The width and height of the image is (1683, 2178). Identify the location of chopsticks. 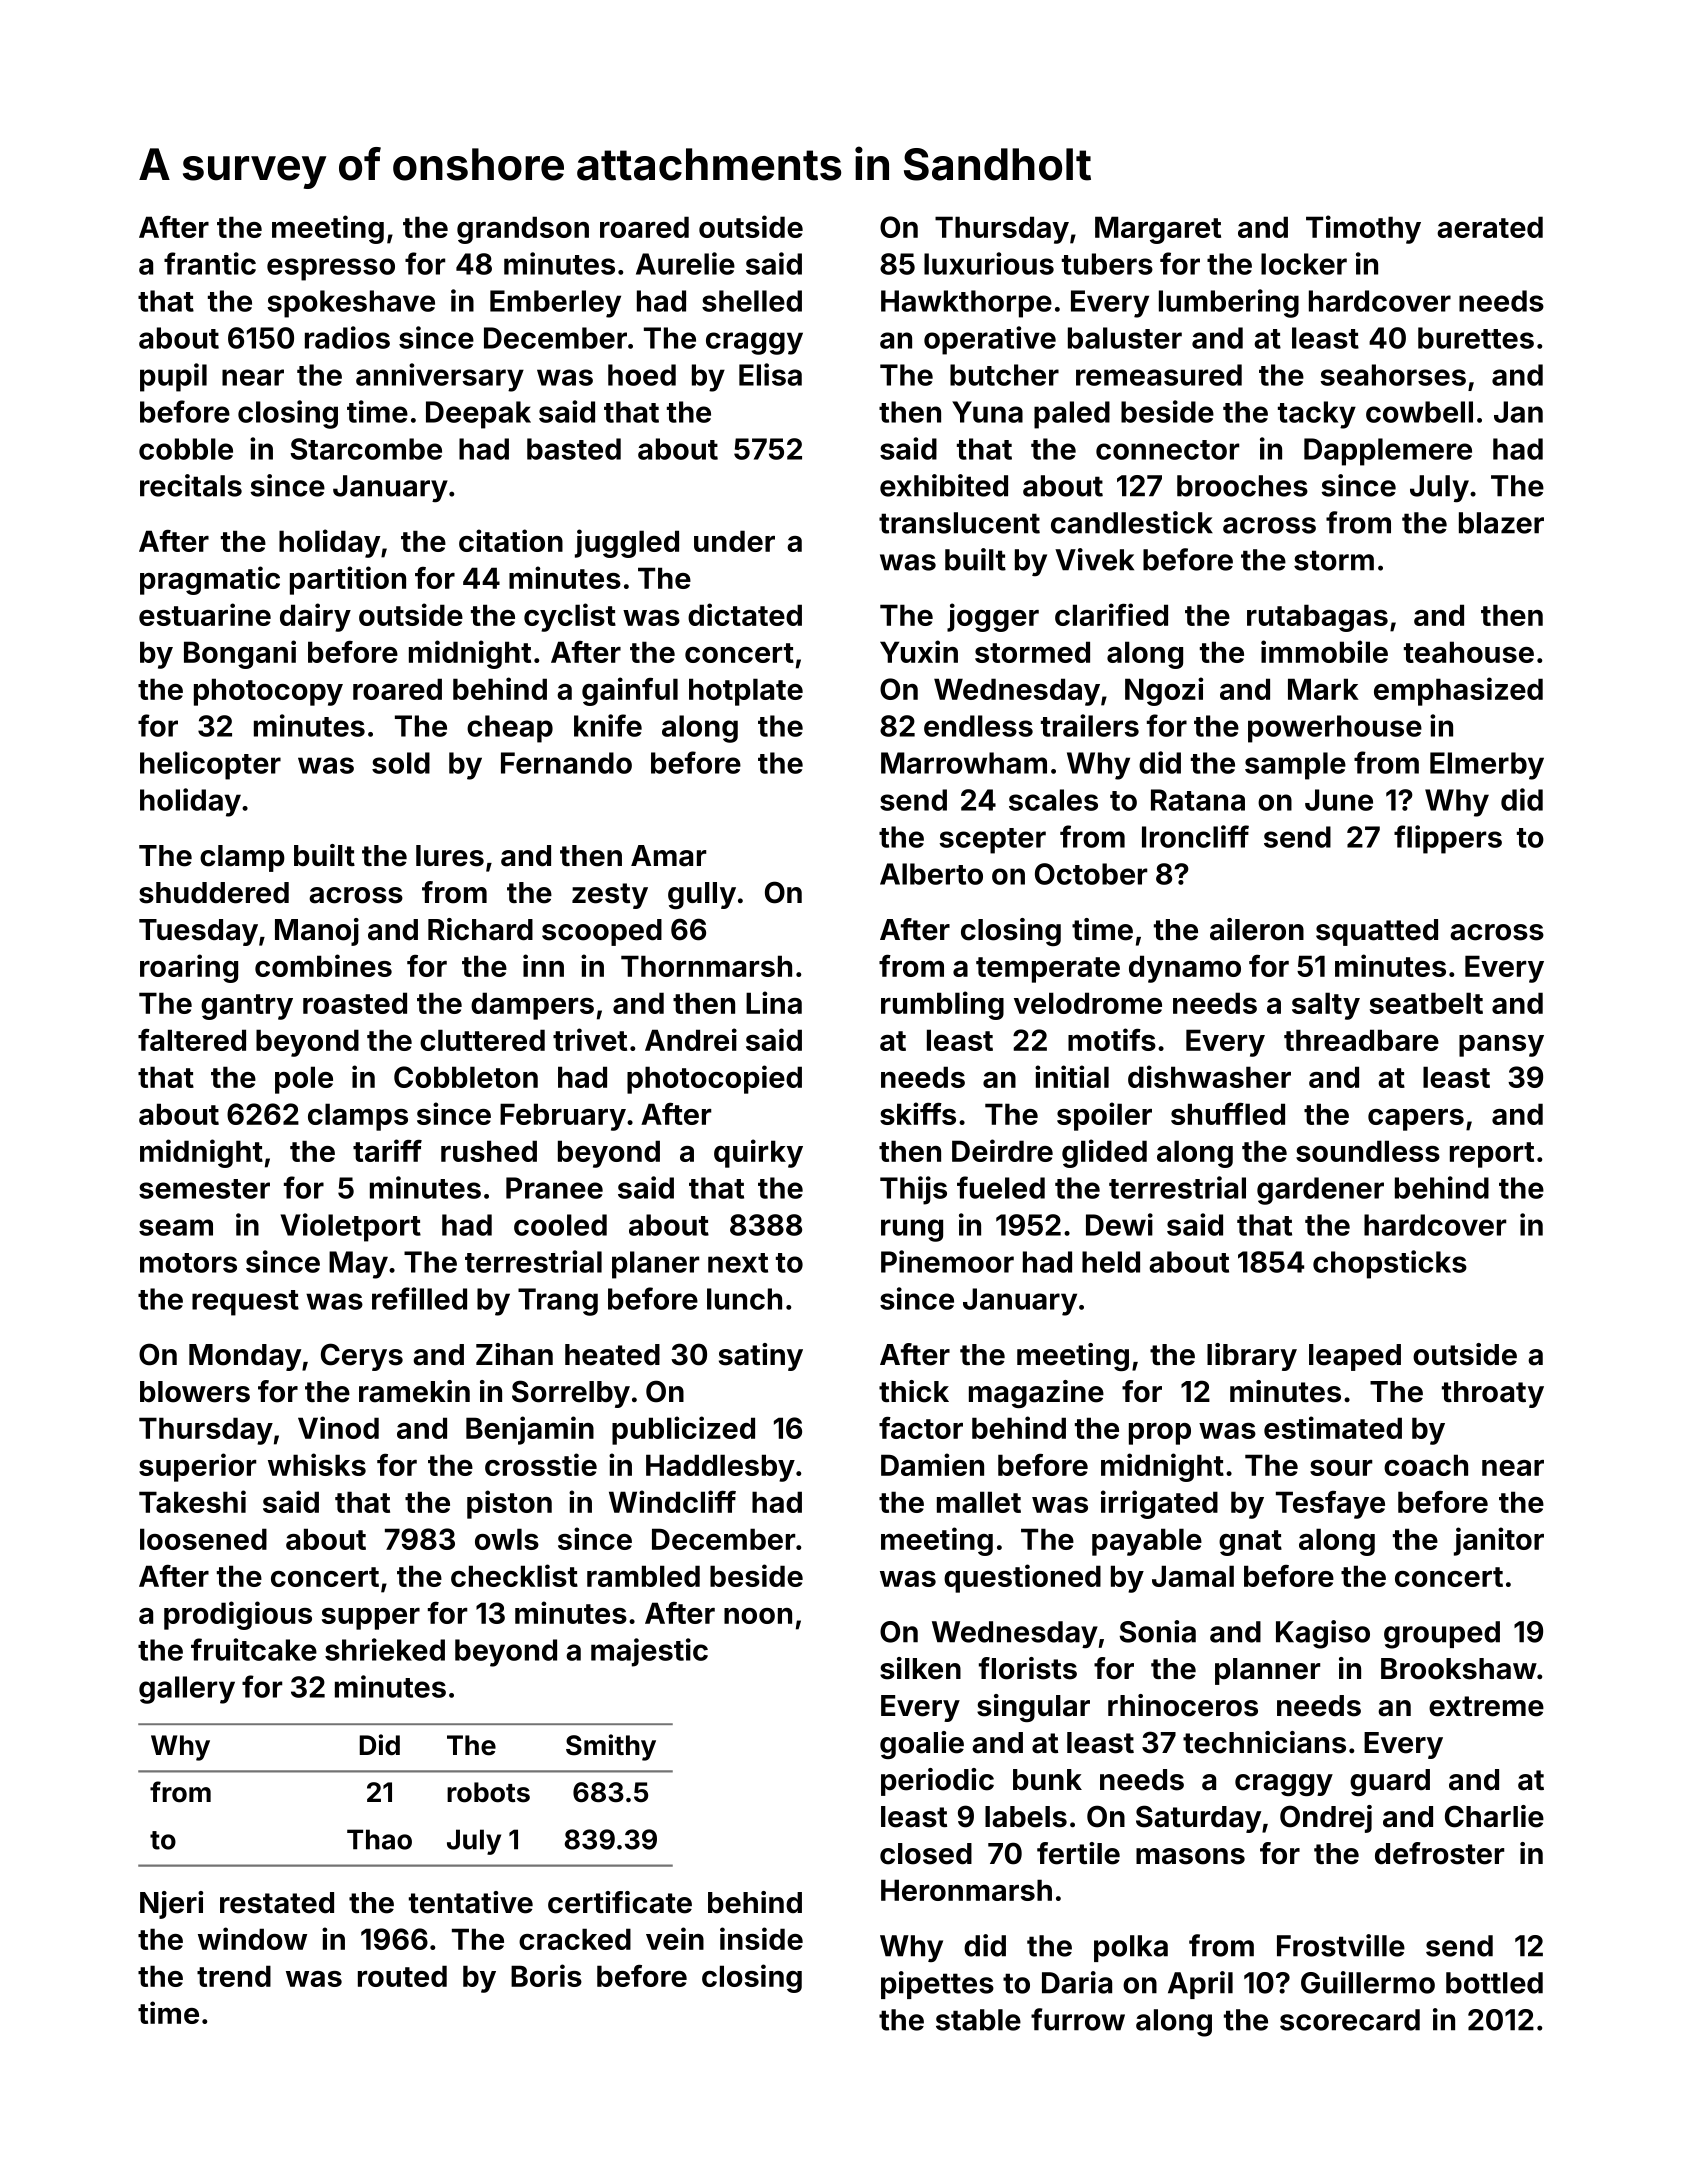
(1390, 1264).
